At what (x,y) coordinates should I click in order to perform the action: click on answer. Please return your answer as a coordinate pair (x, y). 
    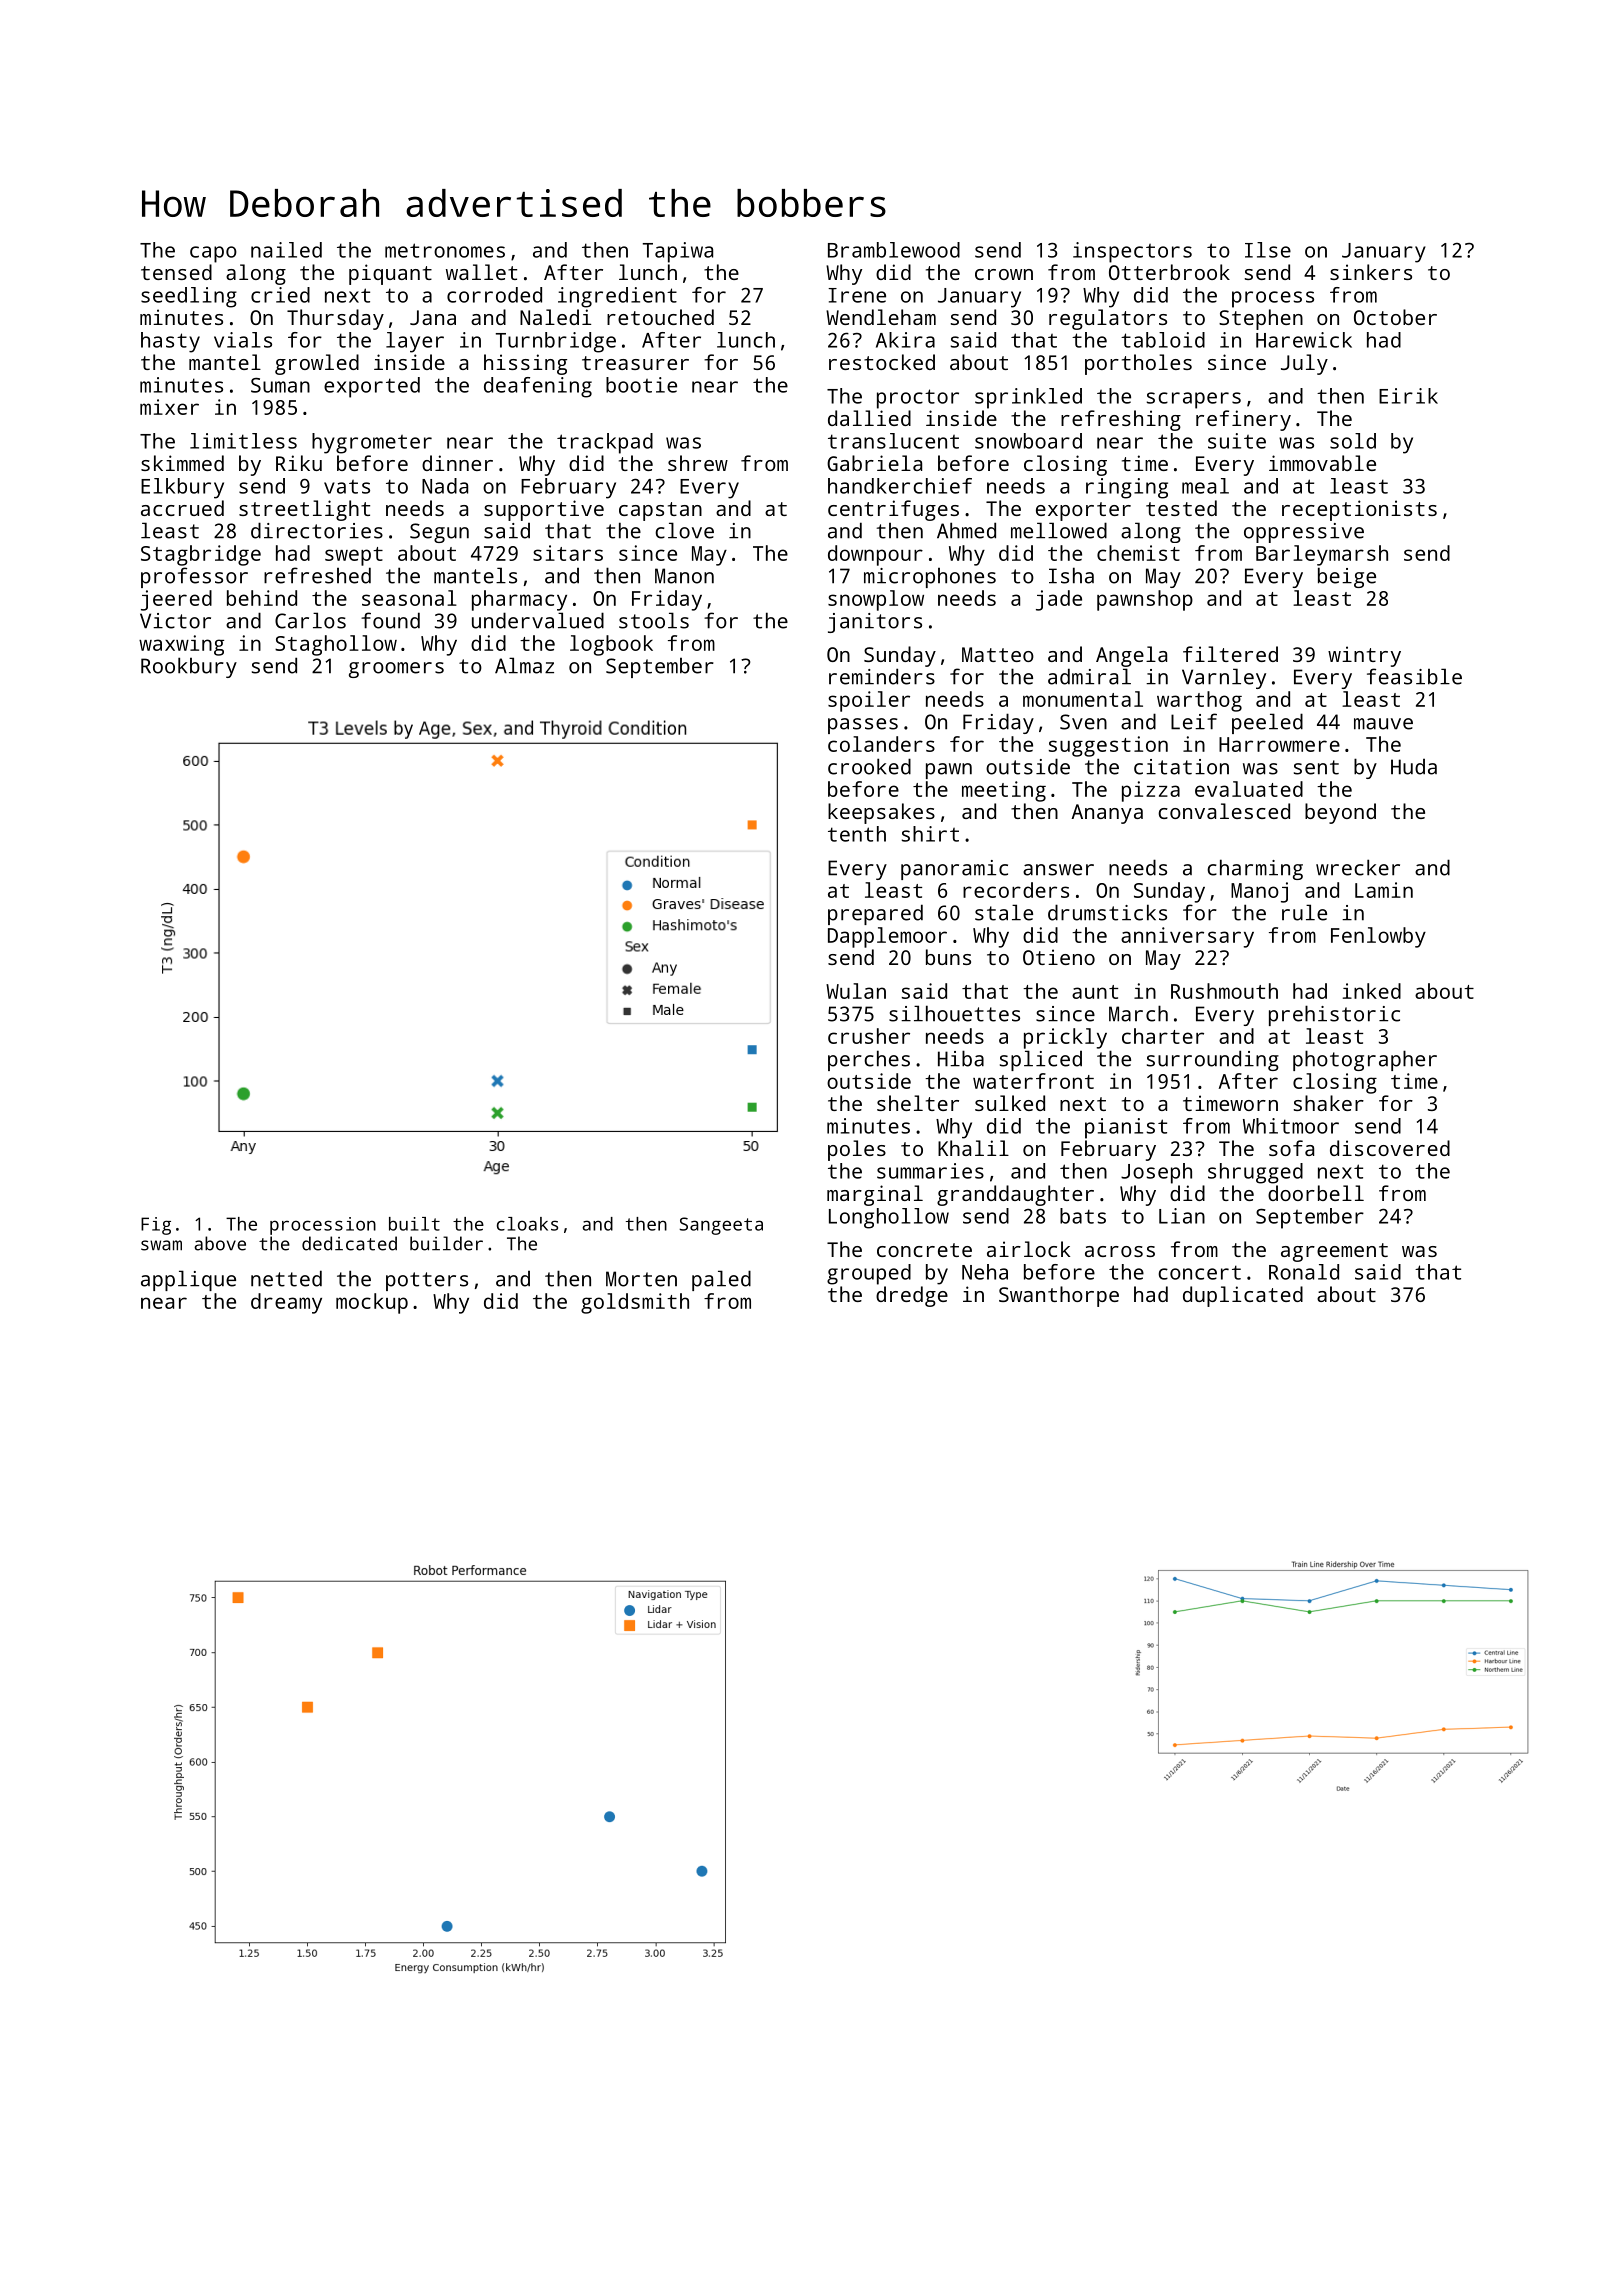
    Looking at the image, I should click on (1058, 870).
